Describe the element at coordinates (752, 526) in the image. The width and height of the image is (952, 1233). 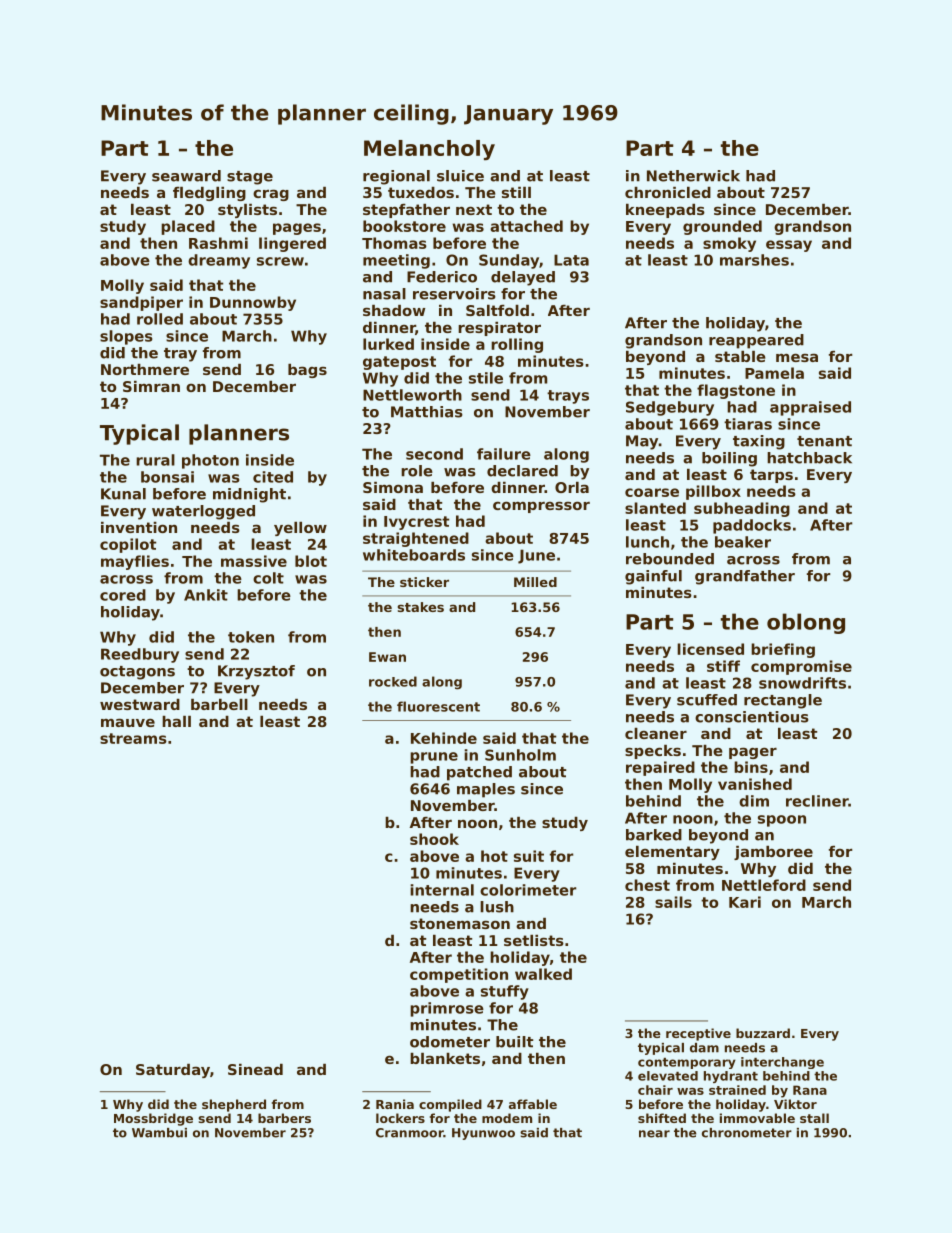
I see `paddocks` at that location.
